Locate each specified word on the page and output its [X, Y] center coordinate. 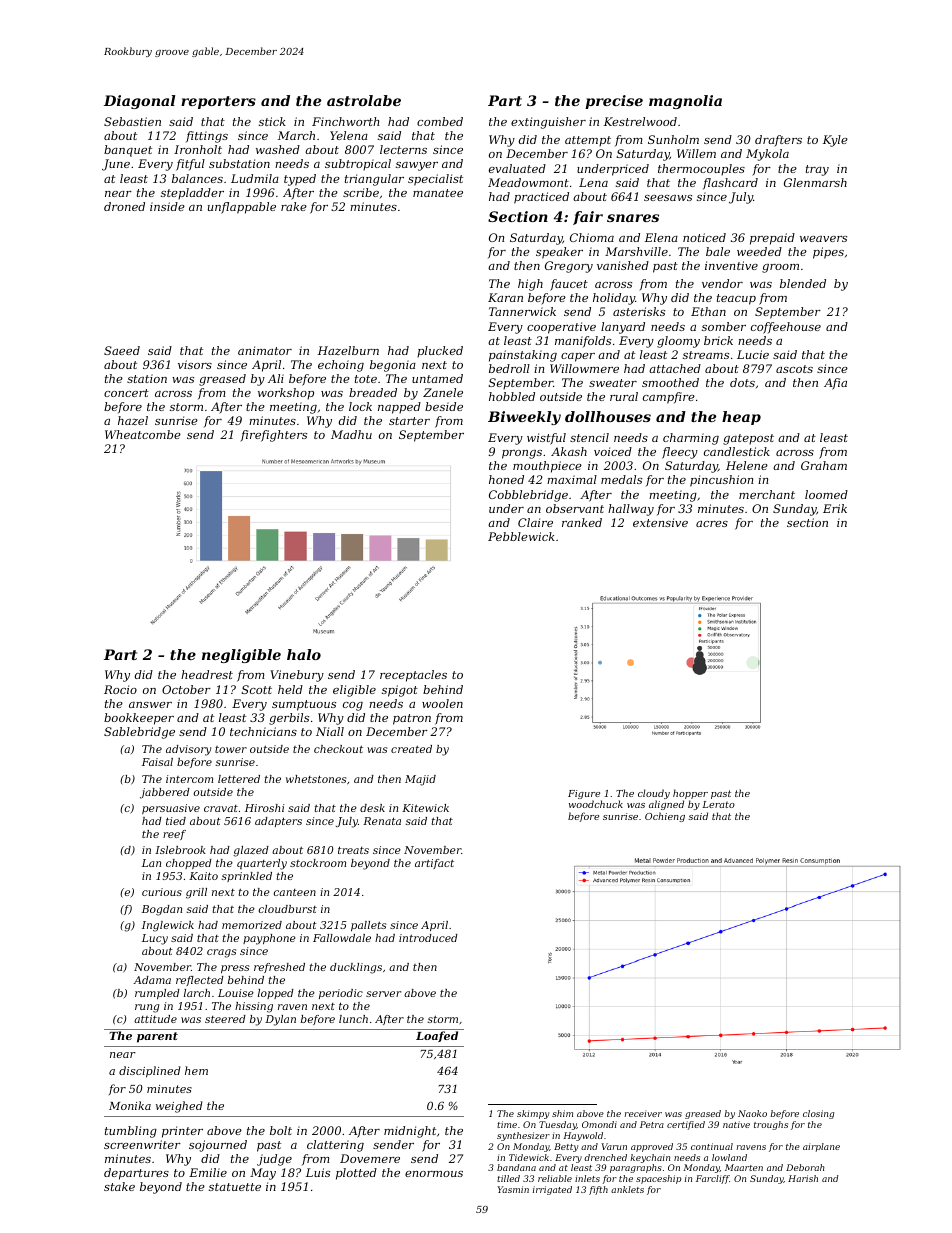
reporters [218, 102]
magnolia [685, 102]
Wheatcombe [143, 434]
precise [614, 102]
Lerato [718, 804]
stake [119, 1186]
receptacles [413, 676]
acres [712, 524]
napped [399, 408]
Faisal [157, 762]
